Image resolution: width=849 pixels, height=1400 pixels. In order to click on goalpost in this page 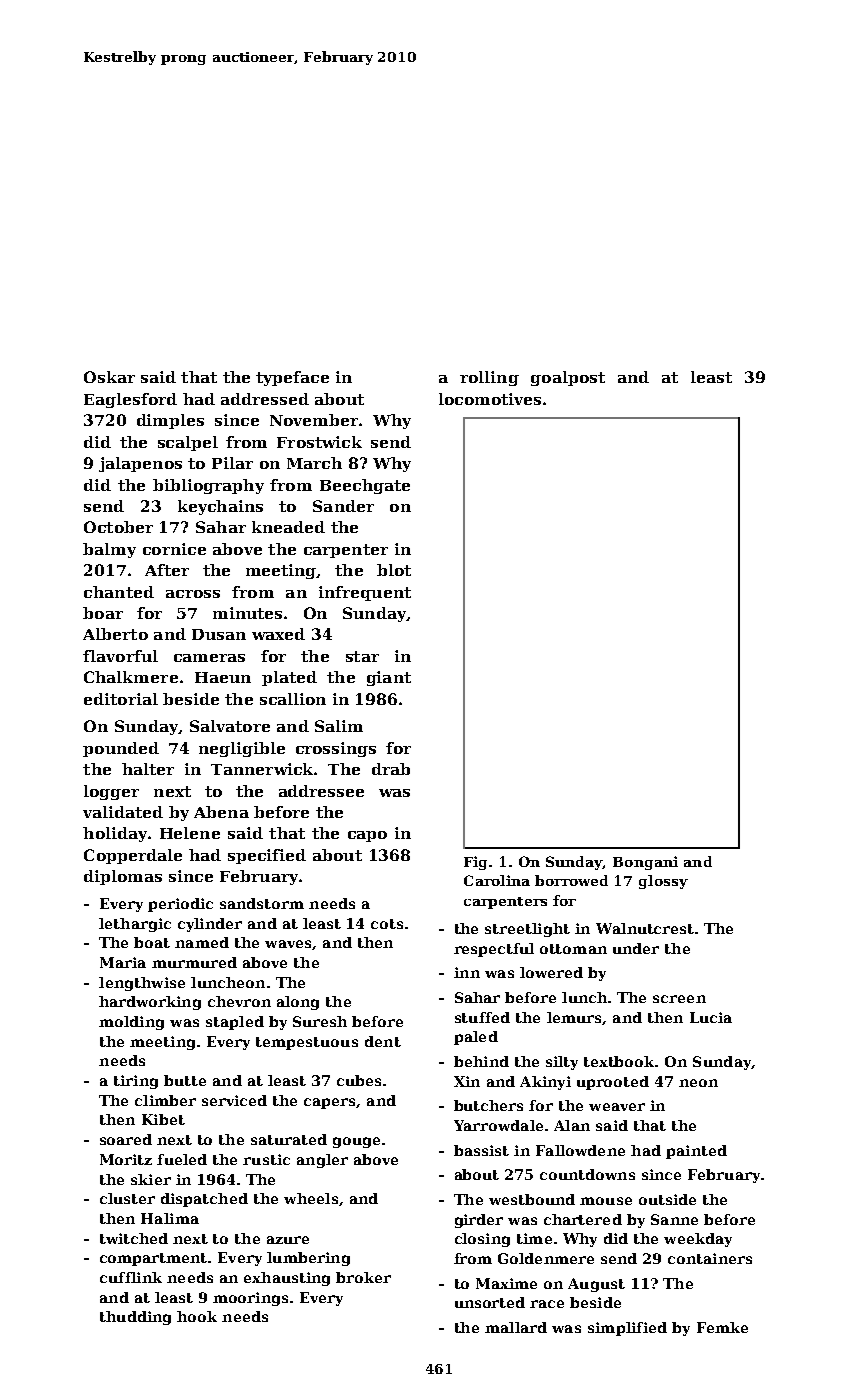, I will do `click(568, 378)`.
